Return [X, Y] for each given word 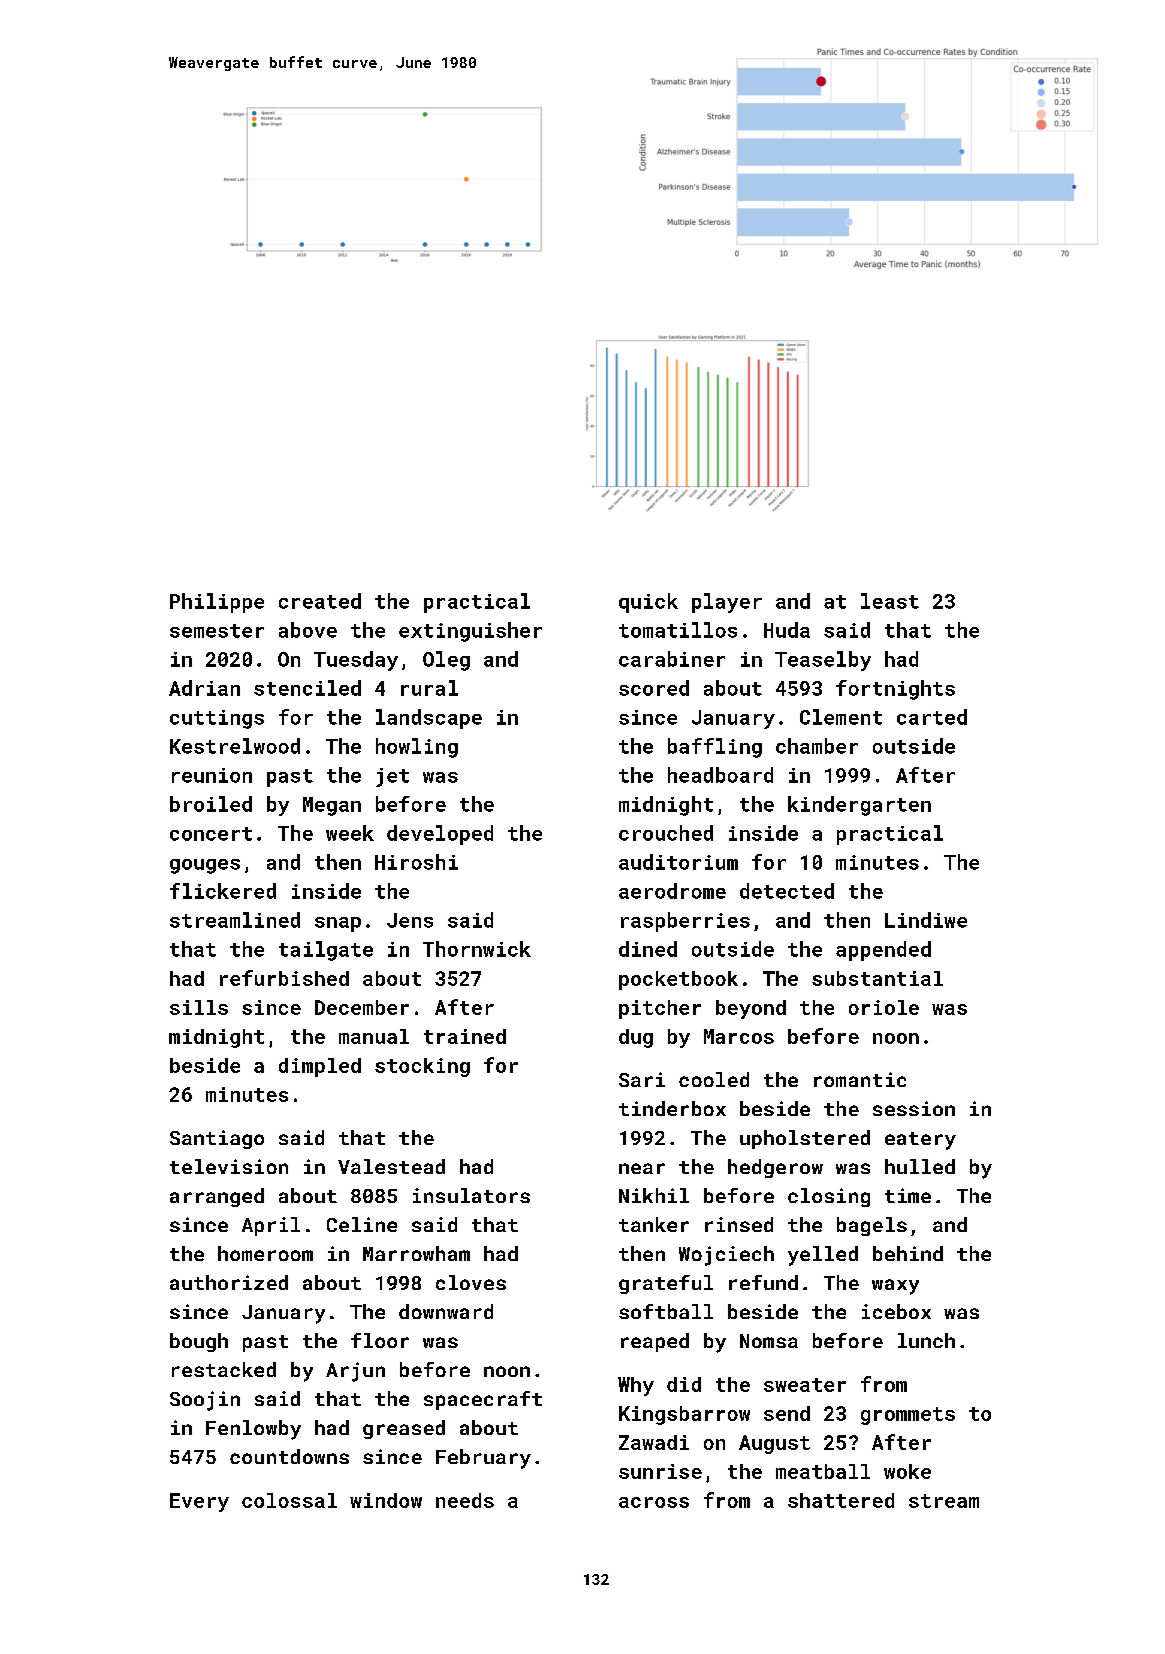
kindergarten [859, 806]
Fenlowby [253, 1430]
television [229, 1166]
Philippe [217, 603]
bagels [872, 1226]
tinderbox [672, 1108]
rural [429, 688]
